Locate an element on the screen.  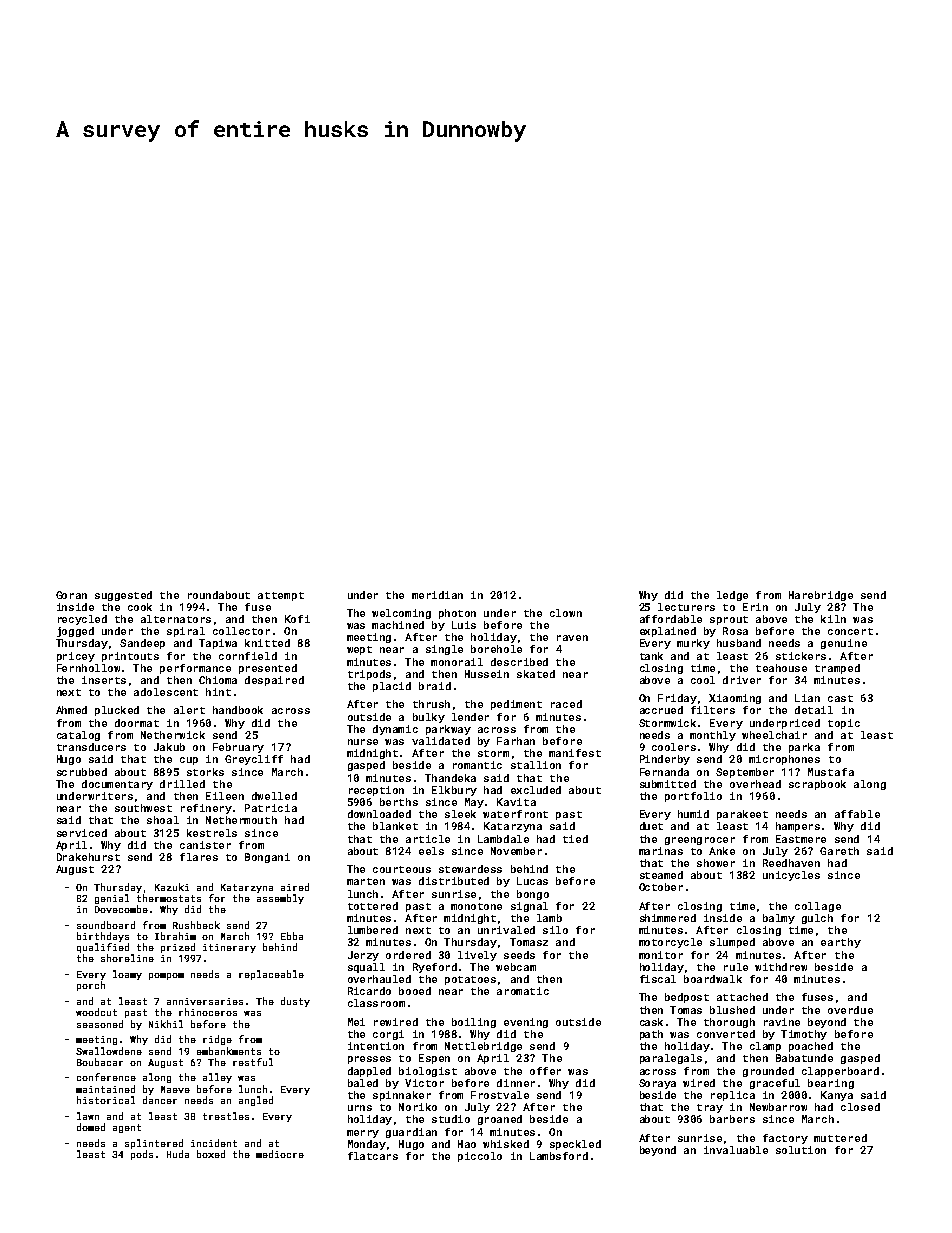
ledge is located at coordinates (732, 596).
